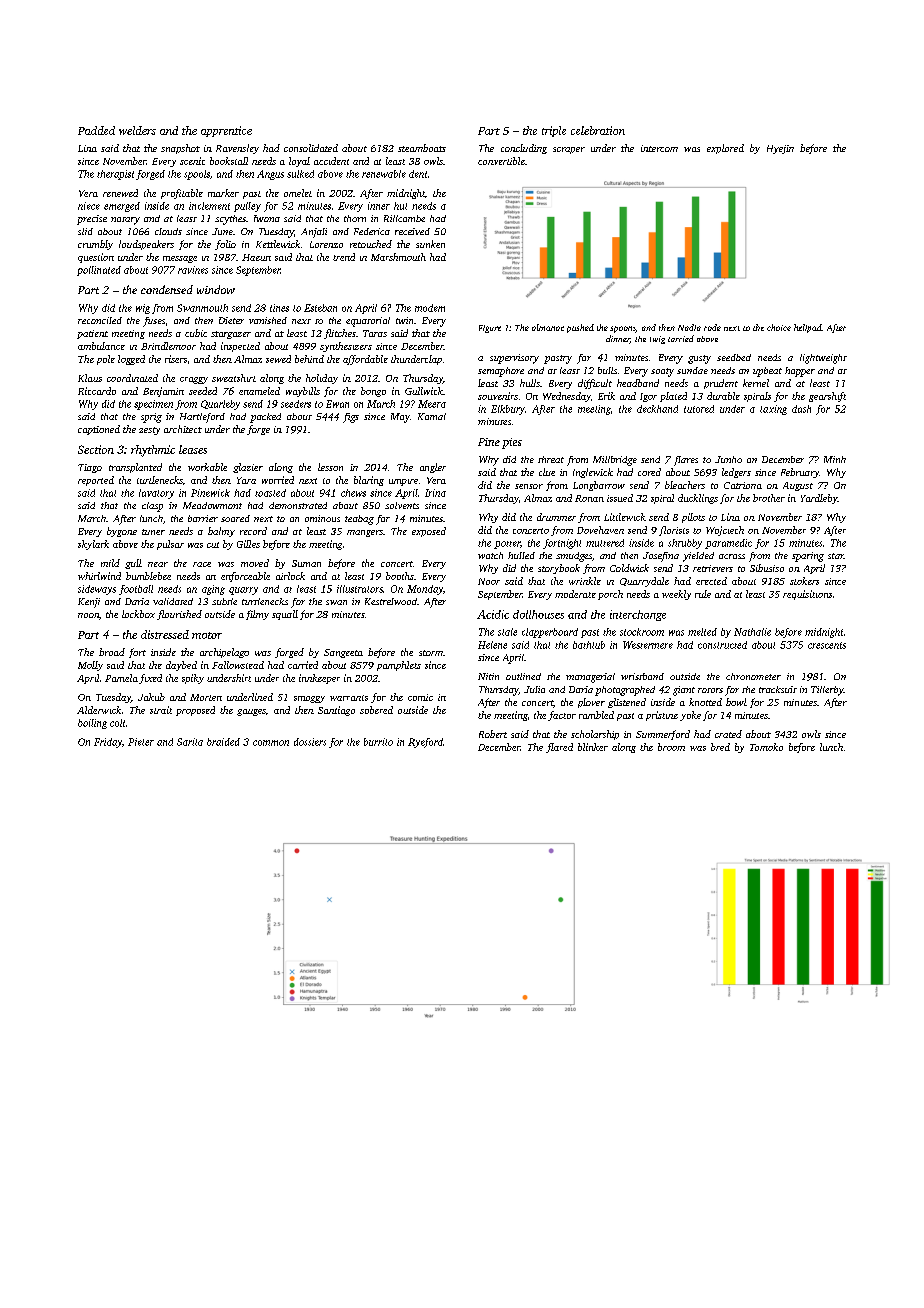 This image has width=924, height=1308. What do you see at coordinates (488, 676) in the image?
I see `Nitin` at bounding box center [488, 676].
